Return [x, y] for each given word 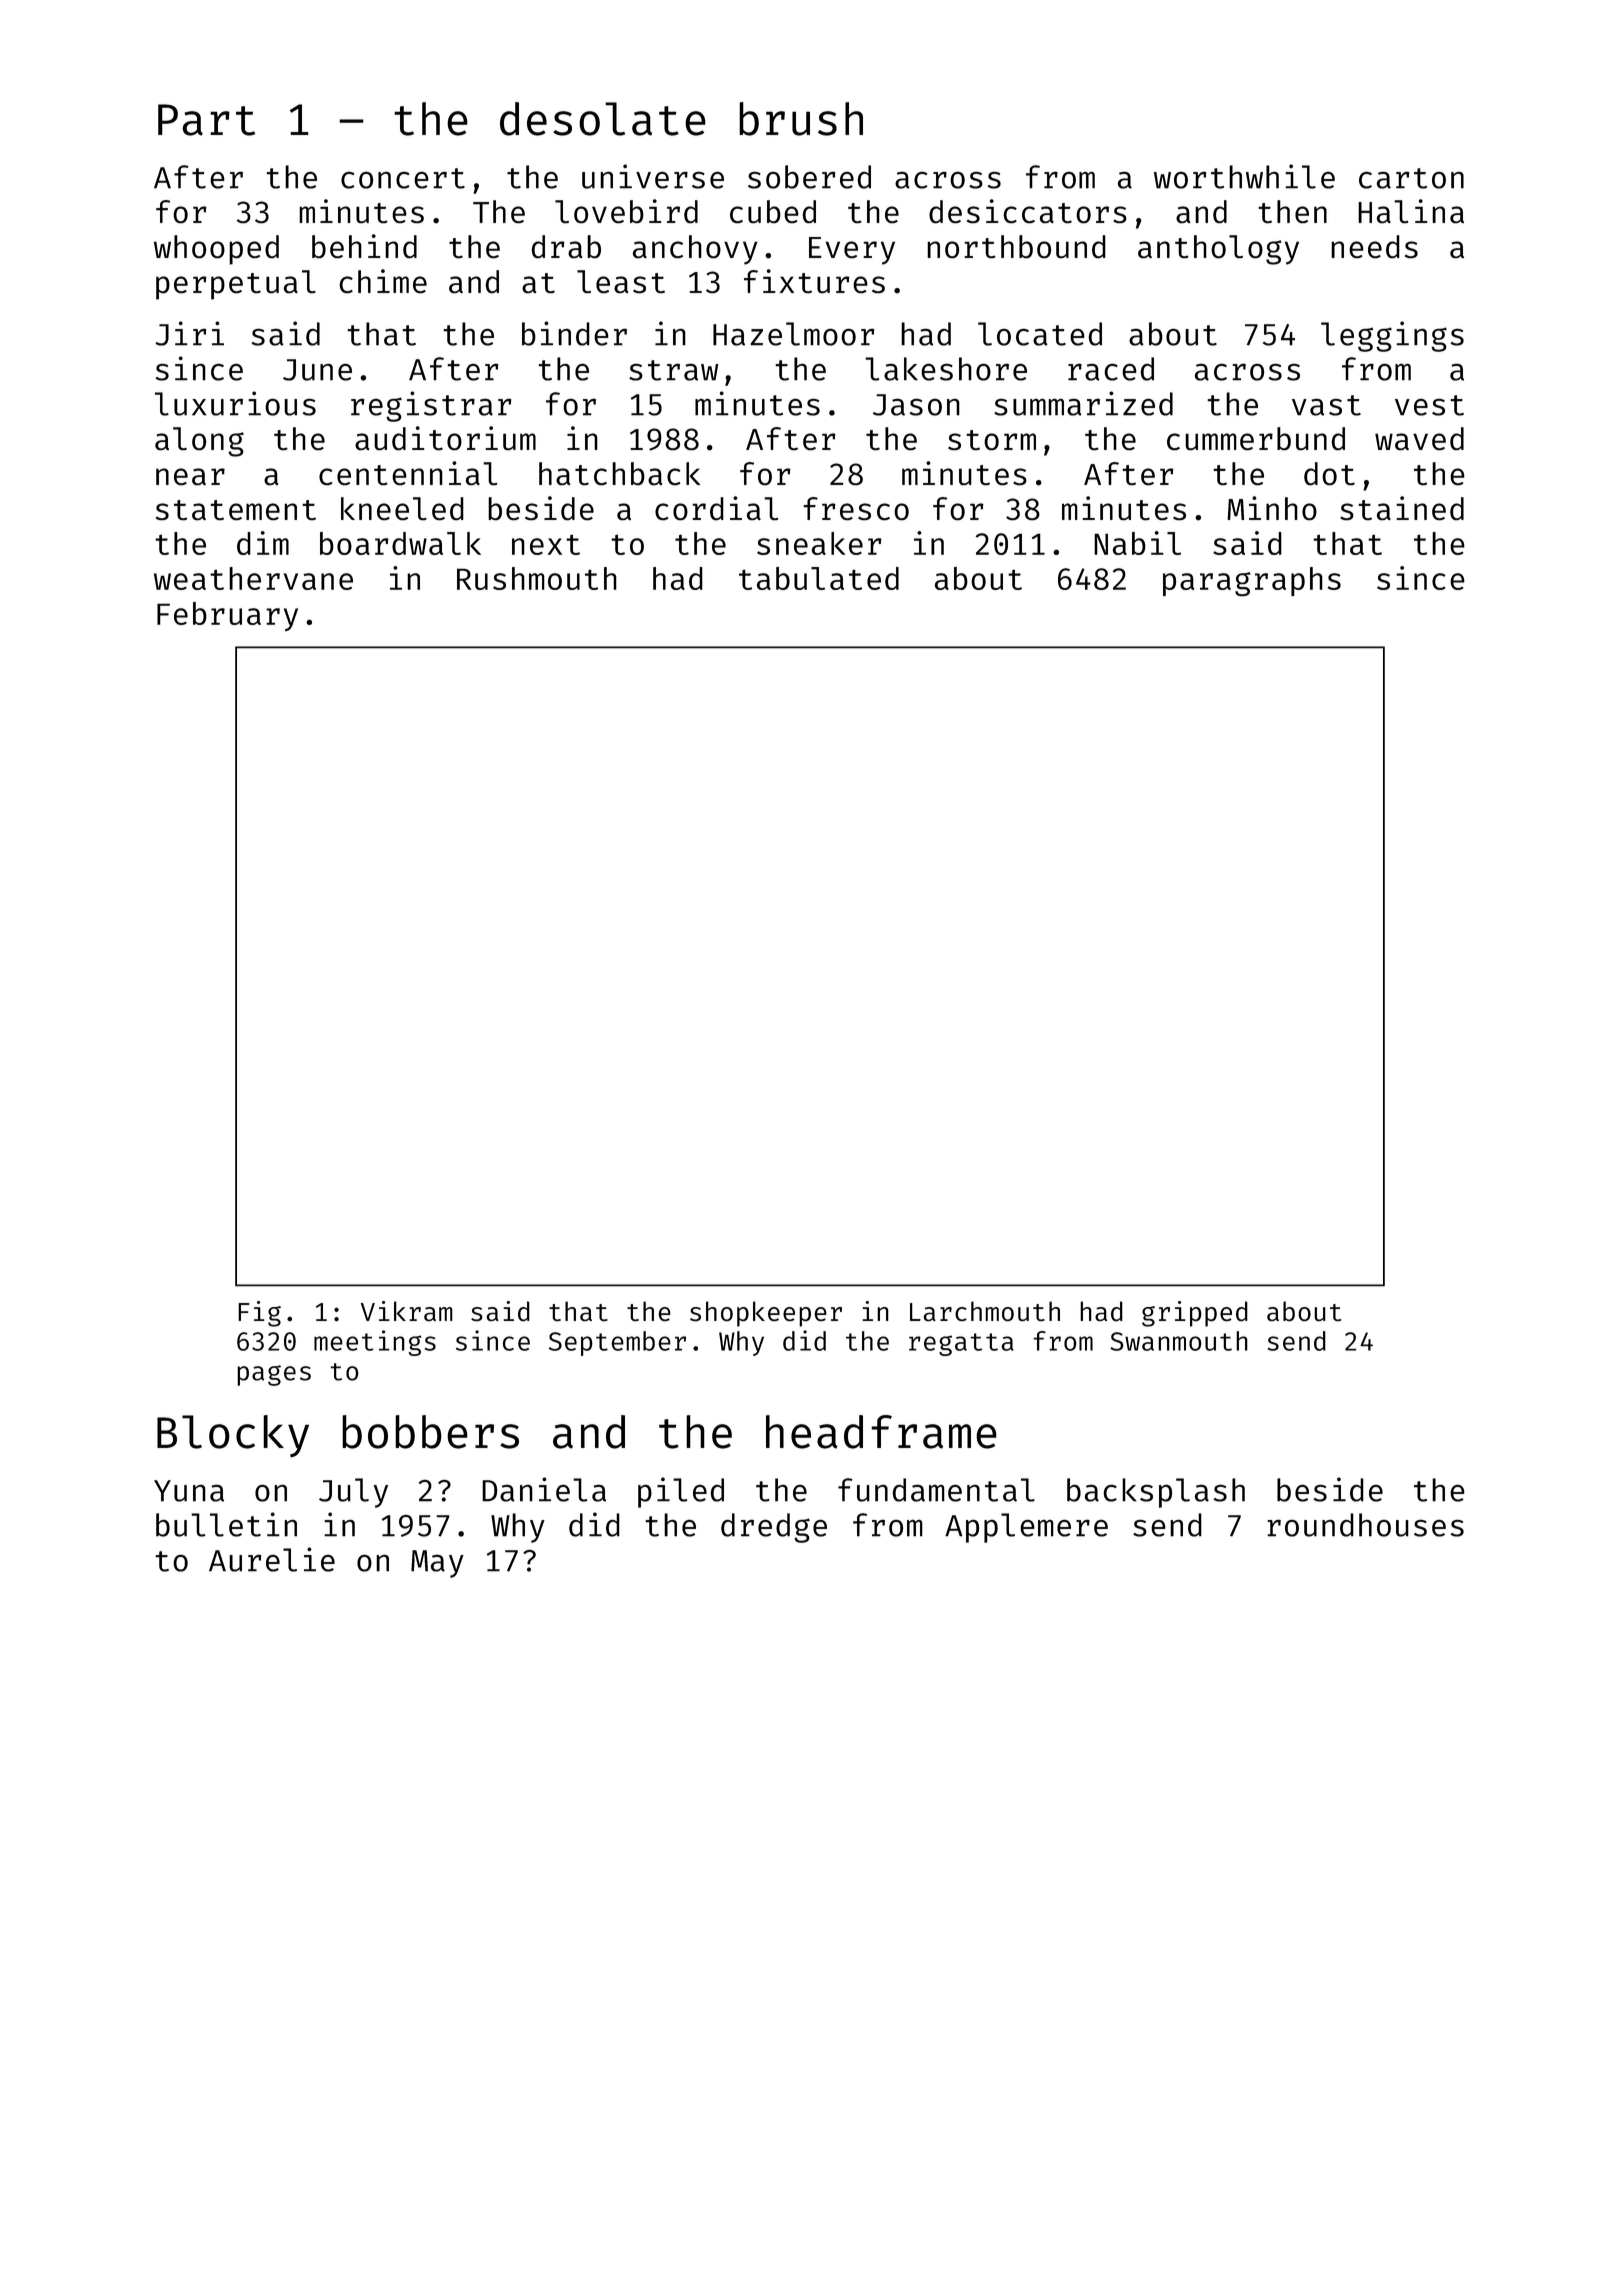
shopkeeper [766, 1314]
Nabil [1137, 543]
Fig [259, 1314]
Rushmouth [537, 578]
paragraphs [1252, 581]
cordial [716, 508]
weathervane [253, 578]
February [227, 616]
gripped [1195, 1314]
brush [801, 119]
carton [1411, 178]
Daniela [544, 1489]
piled [681, 1492]
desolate [603, 119]
